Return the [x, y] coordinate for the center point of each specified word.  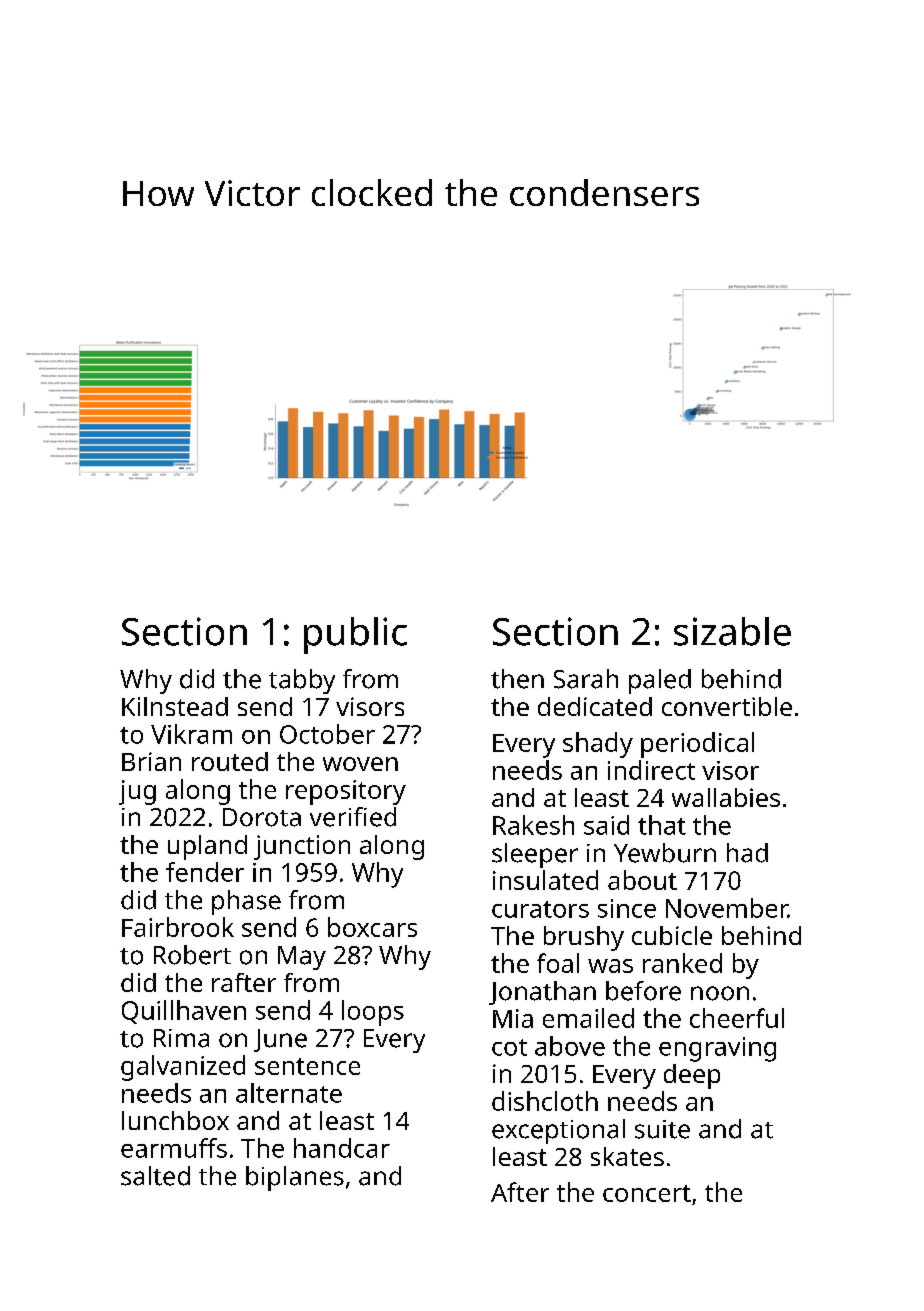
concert [647, 1193]
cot [509, 1047]
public [355, 635]
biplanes [295, 1178]
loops [373, 1013]
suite [662, 1129]
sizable [732, 631]
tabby [302, 681]
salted [155, 1176]
